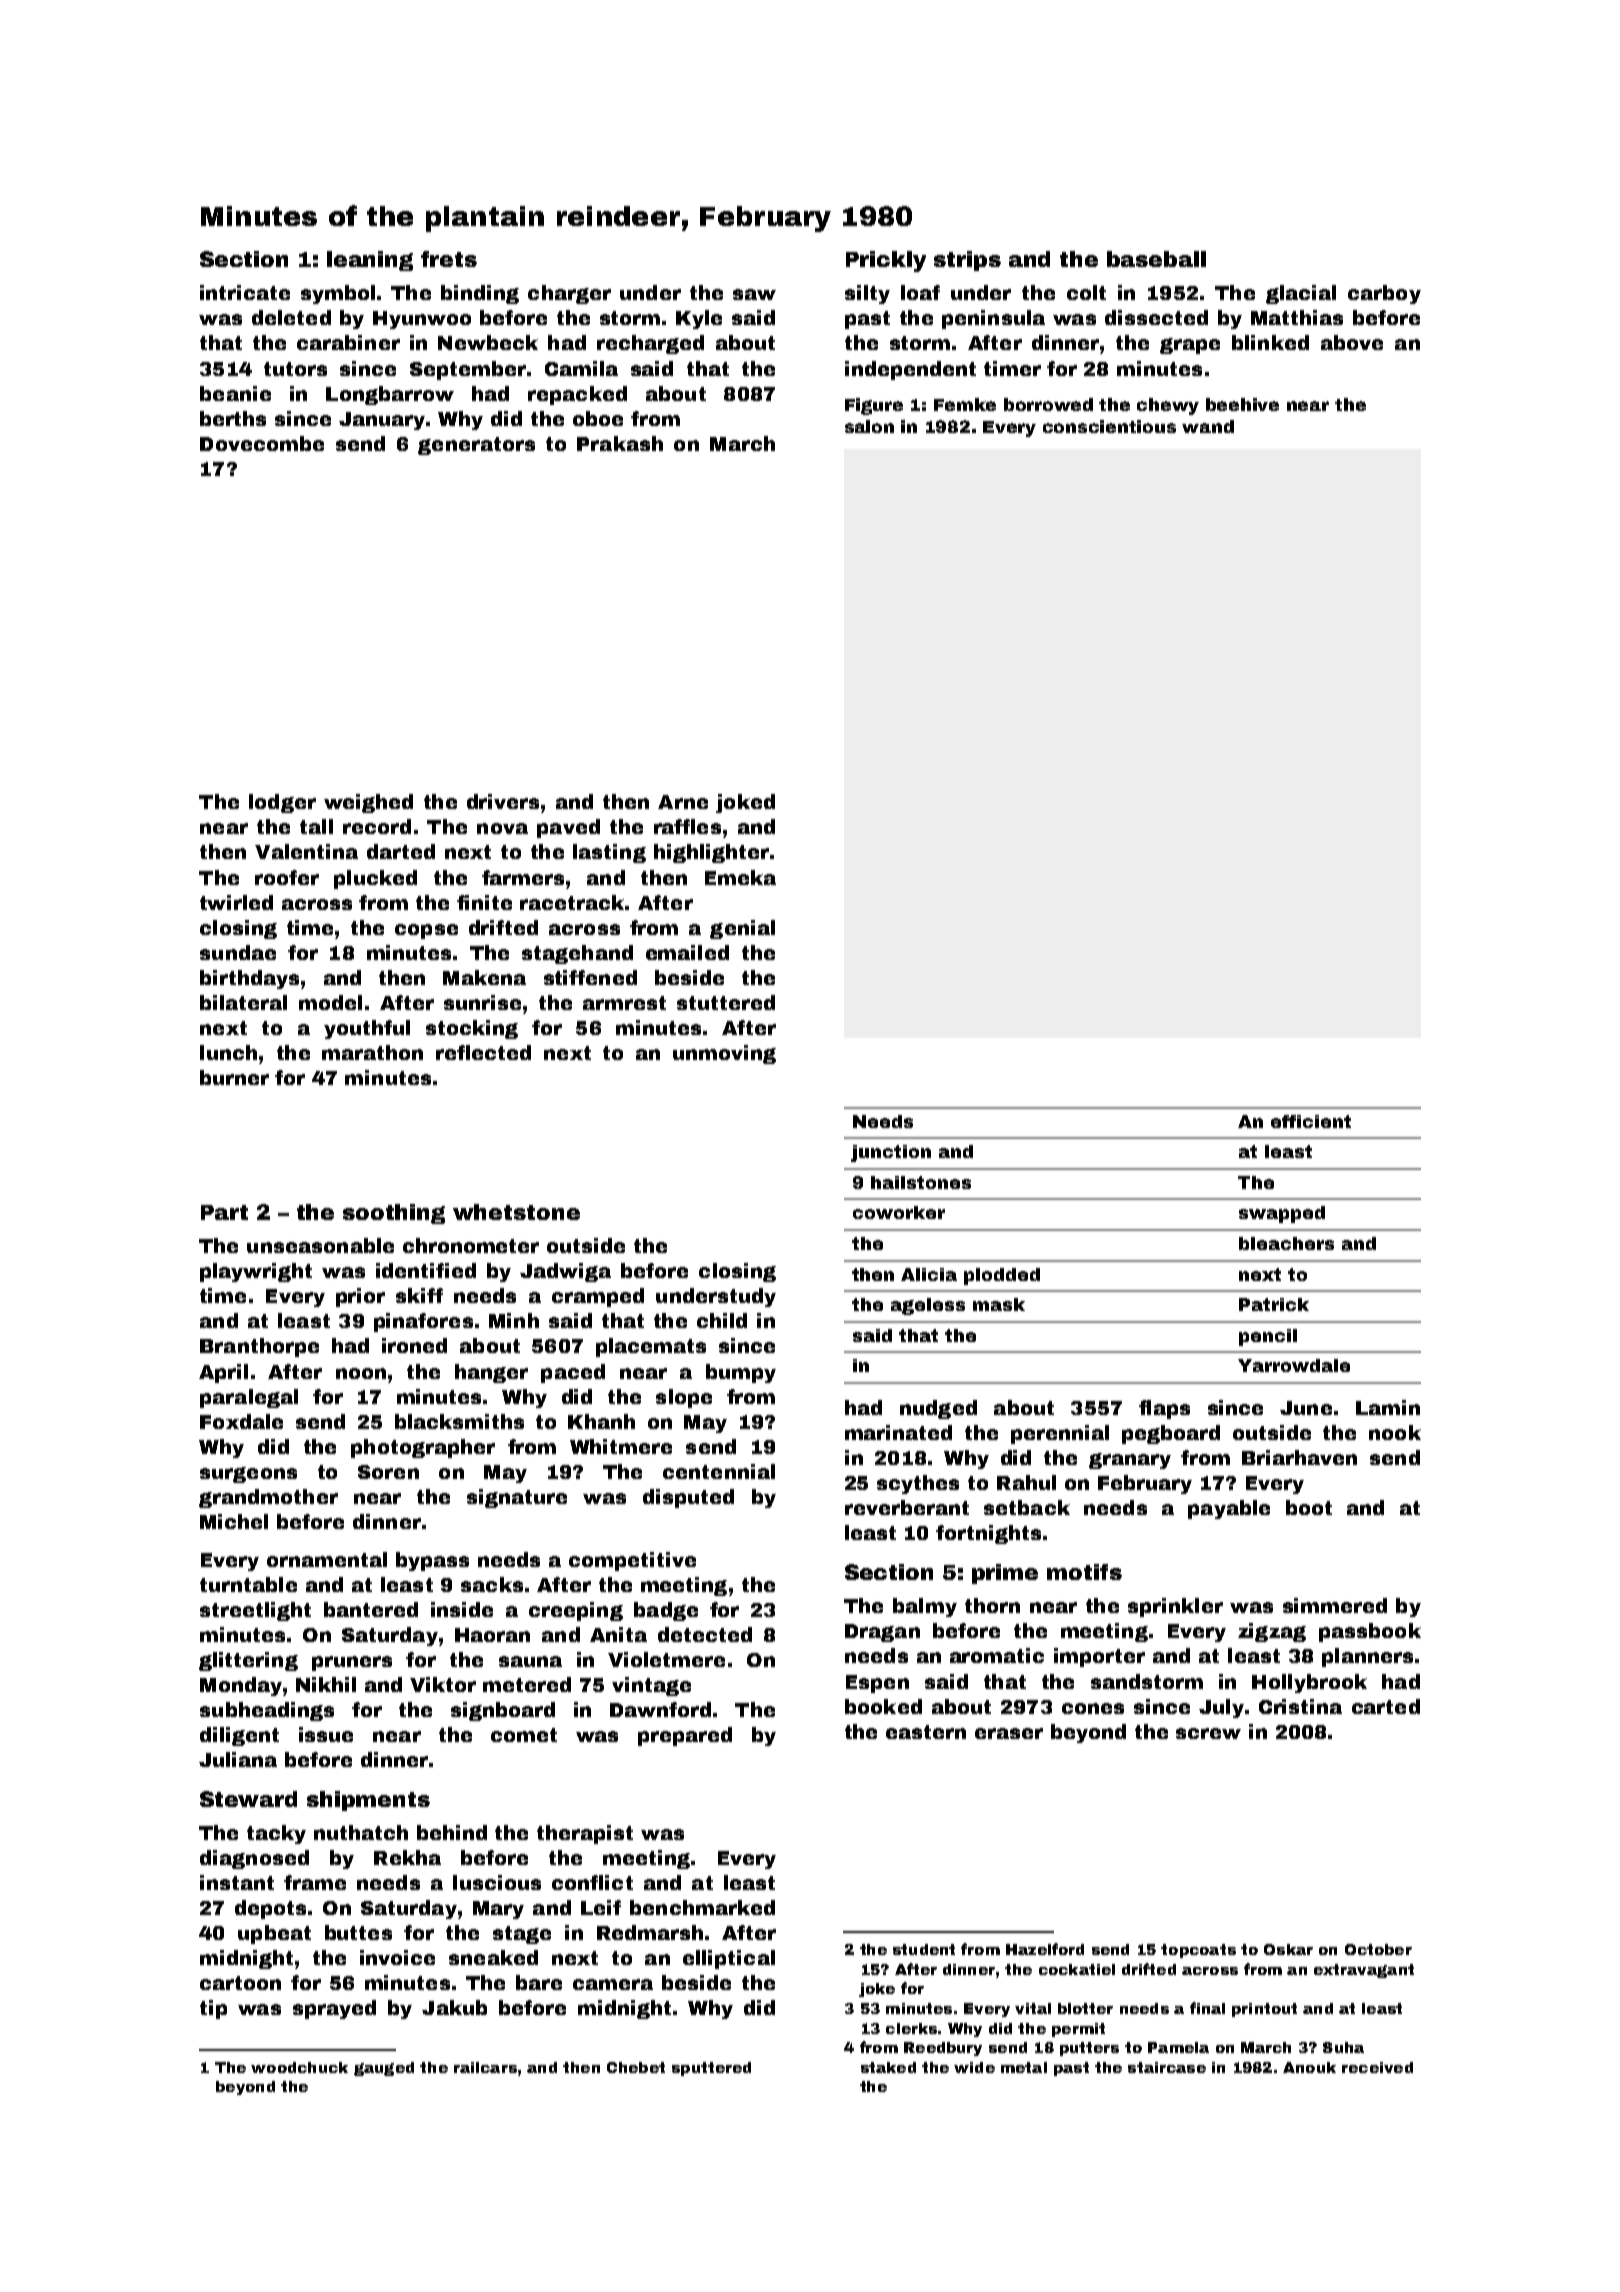 The width and height of the image is (1620, 2292). What do you see at coordinates (967, 261) in the image?
I see `strips` at bounding box center [967, 261].
